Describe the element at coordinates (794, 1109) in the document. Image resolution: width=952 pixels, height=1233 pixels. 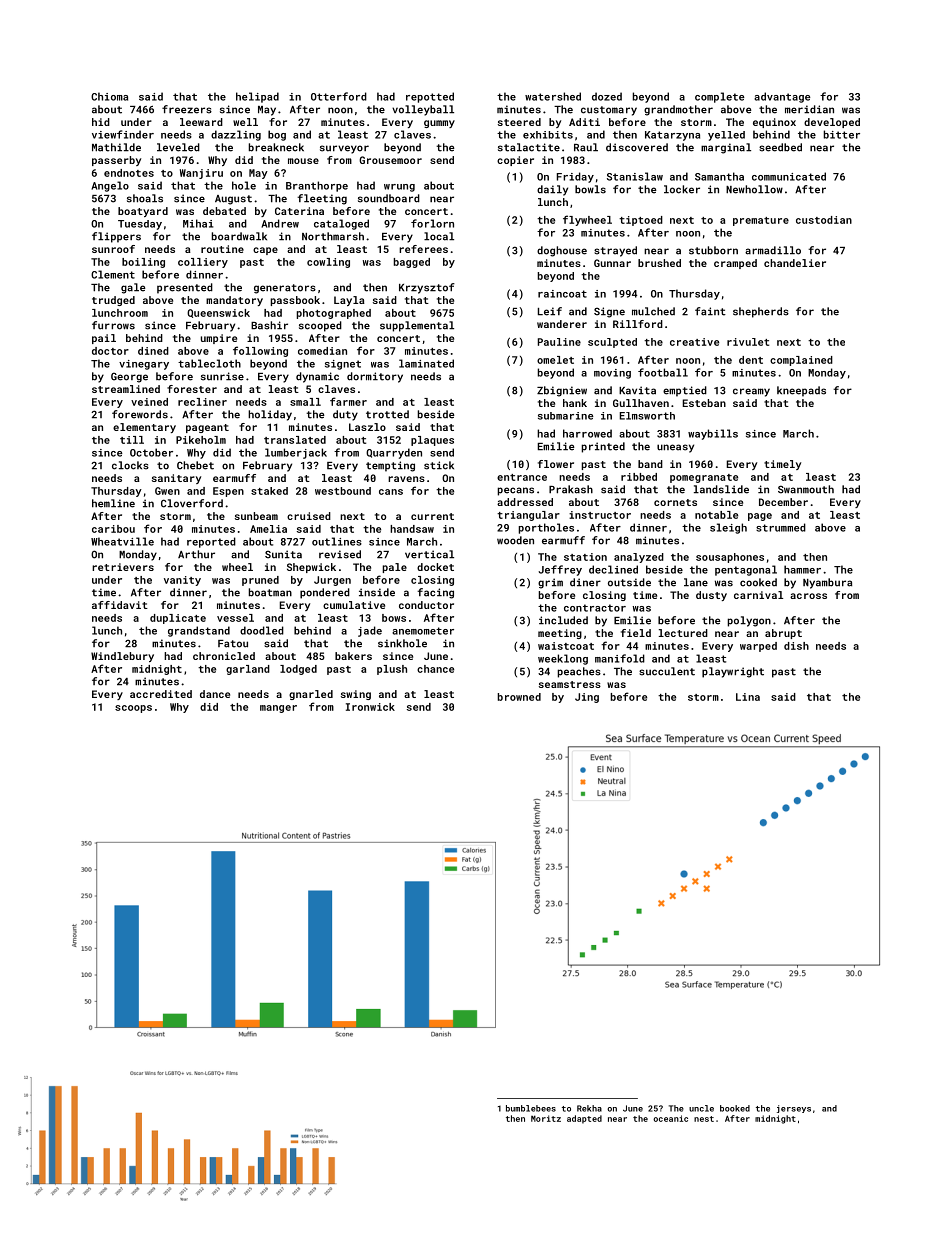
I see `jerseys` at that location.
